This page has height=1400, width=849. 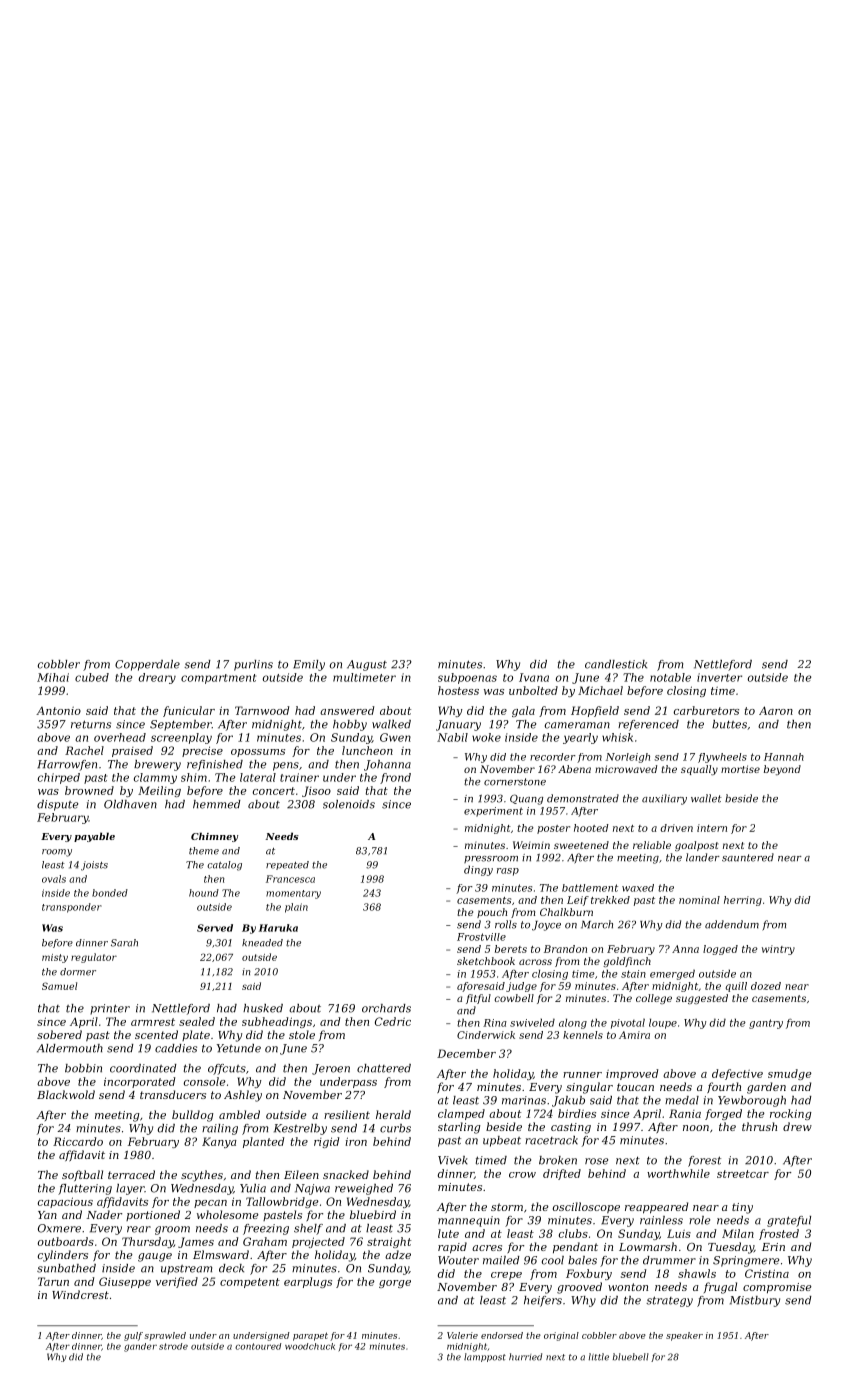 I want to click on Thursday, so click(x=148, y=1242).
